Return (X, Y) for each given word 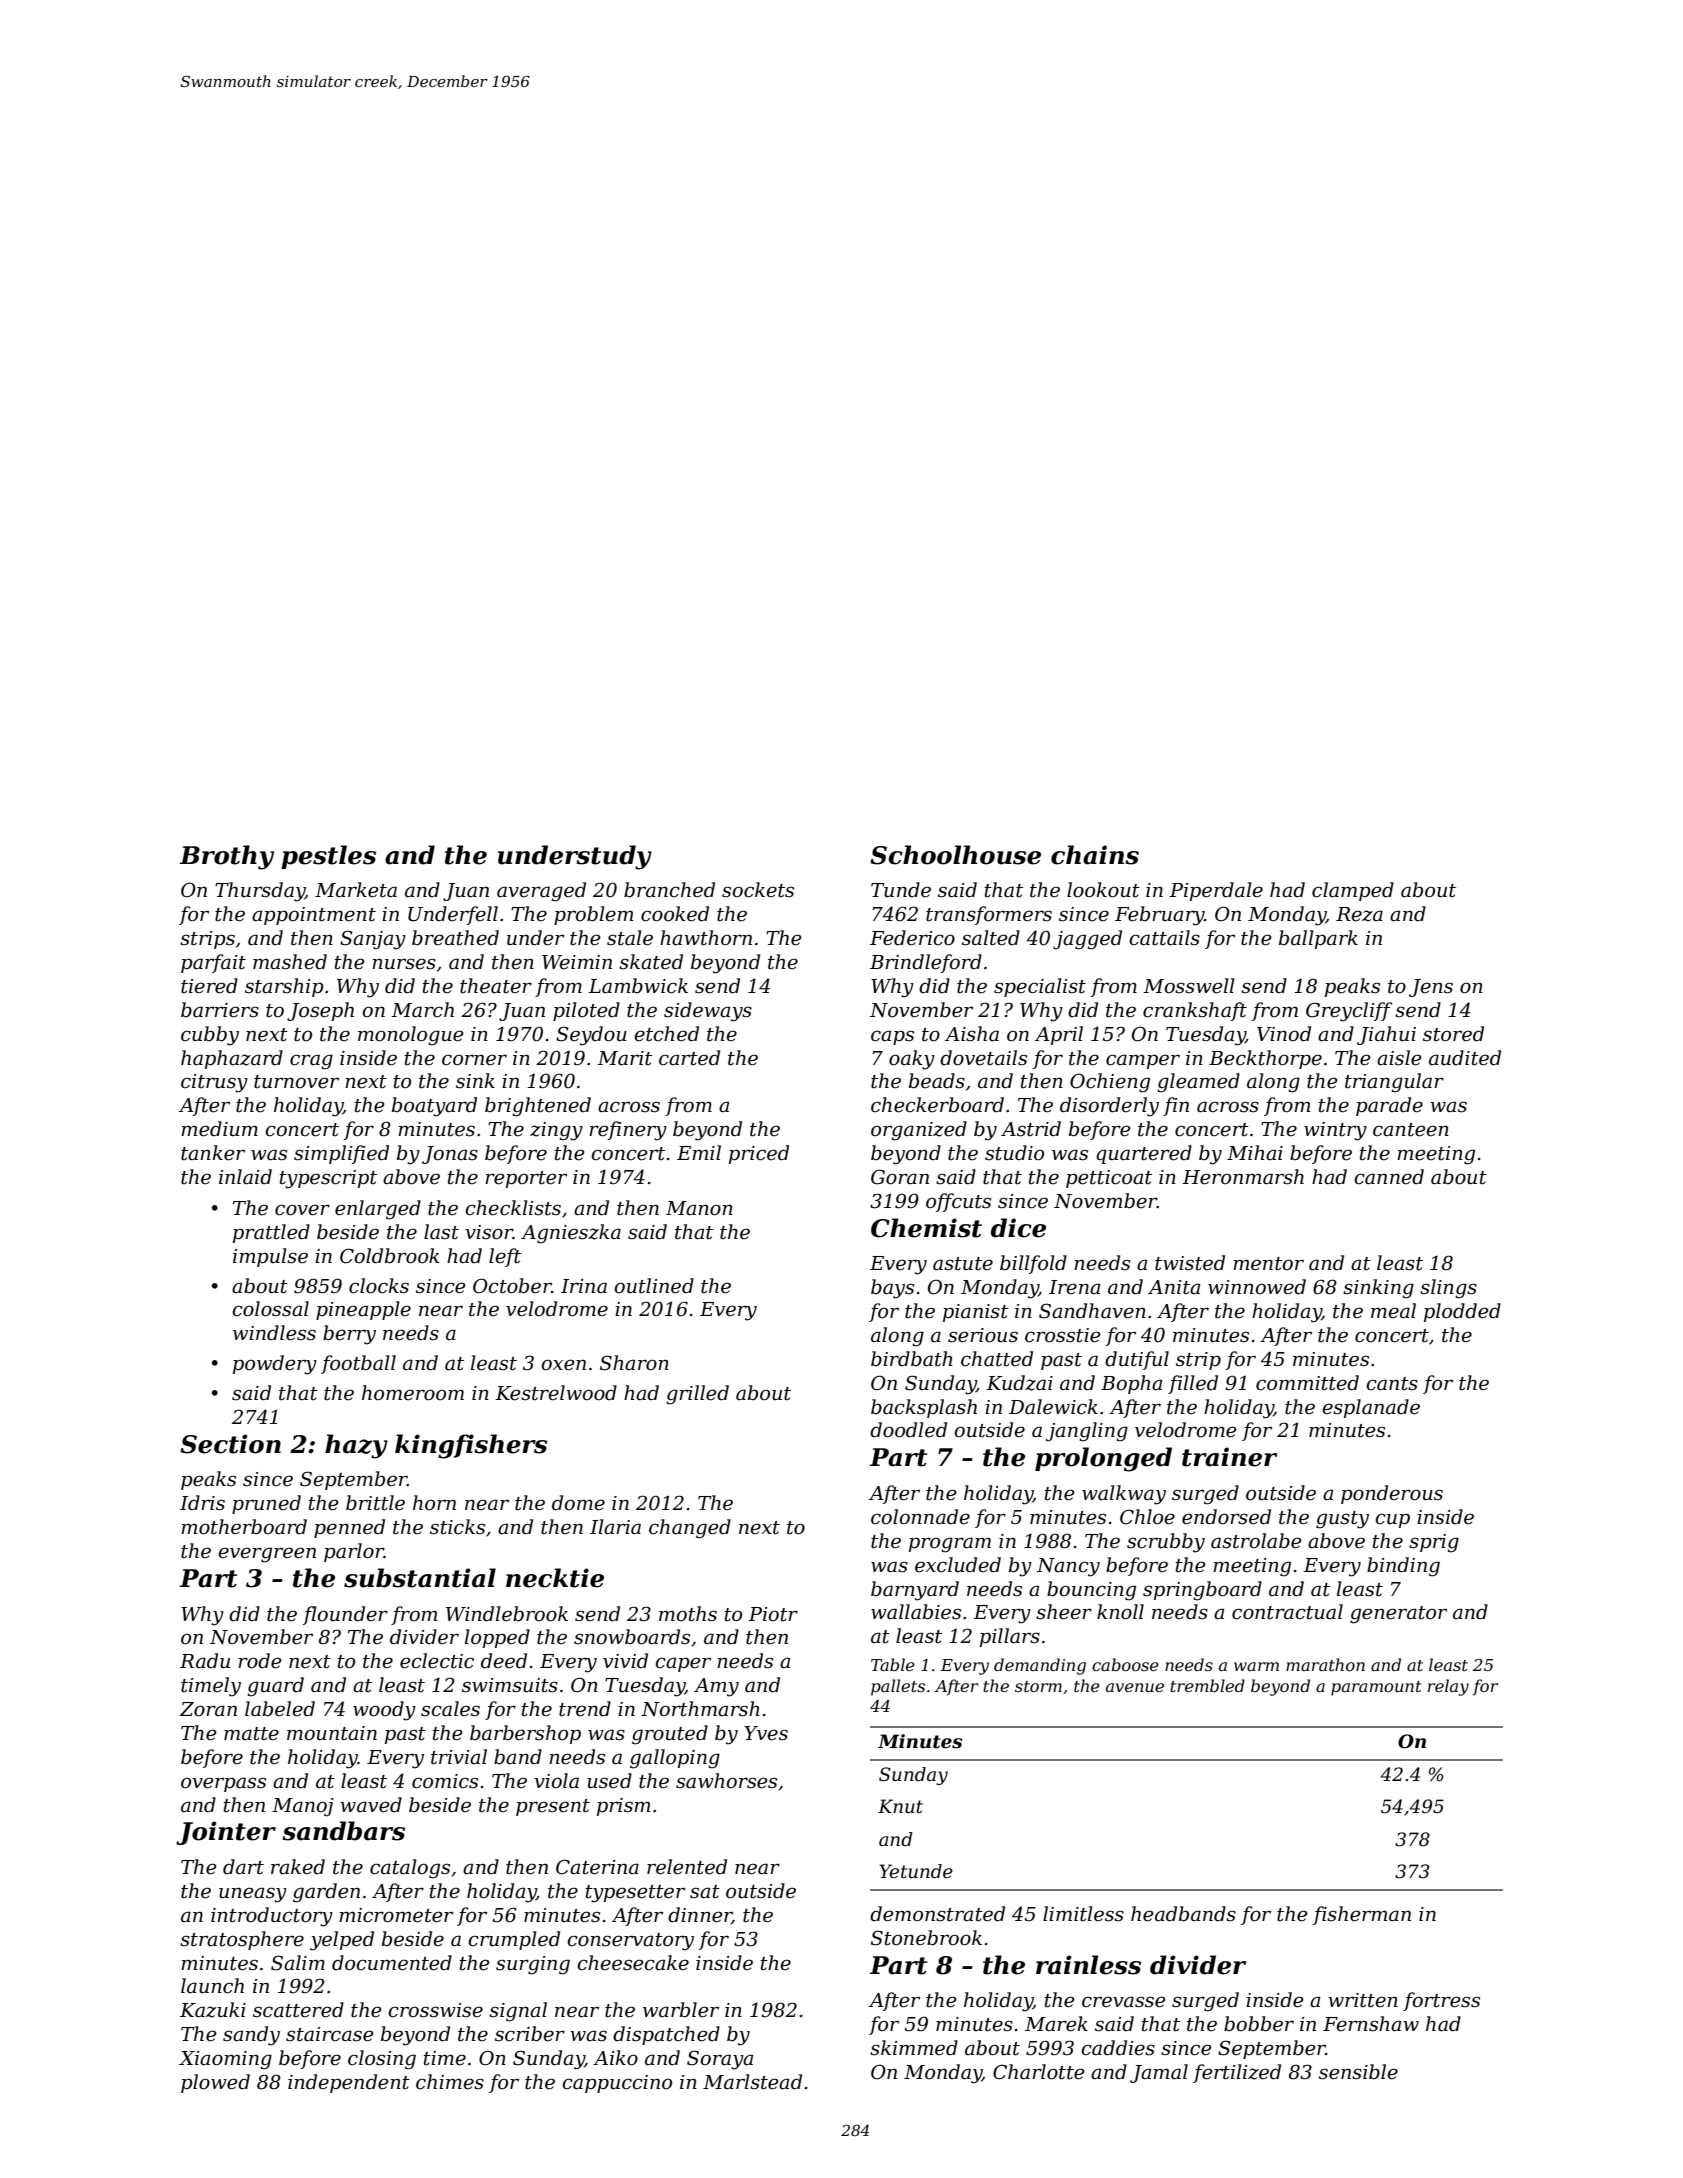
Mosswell (1188, 986)
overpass (223, 1784)
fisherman (1362, 1915)
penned (349, 1528)
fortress (1441, 2001)
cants (1392, 1384)
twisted (1190, 1263)
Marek (1056, 2024)
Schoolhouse (955, 855)
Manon (699, 1208)
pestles (328, 857)
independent (349, 2083)
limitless (1083, 1914)
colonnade (920, 1517)
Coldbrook (389, 1256)
